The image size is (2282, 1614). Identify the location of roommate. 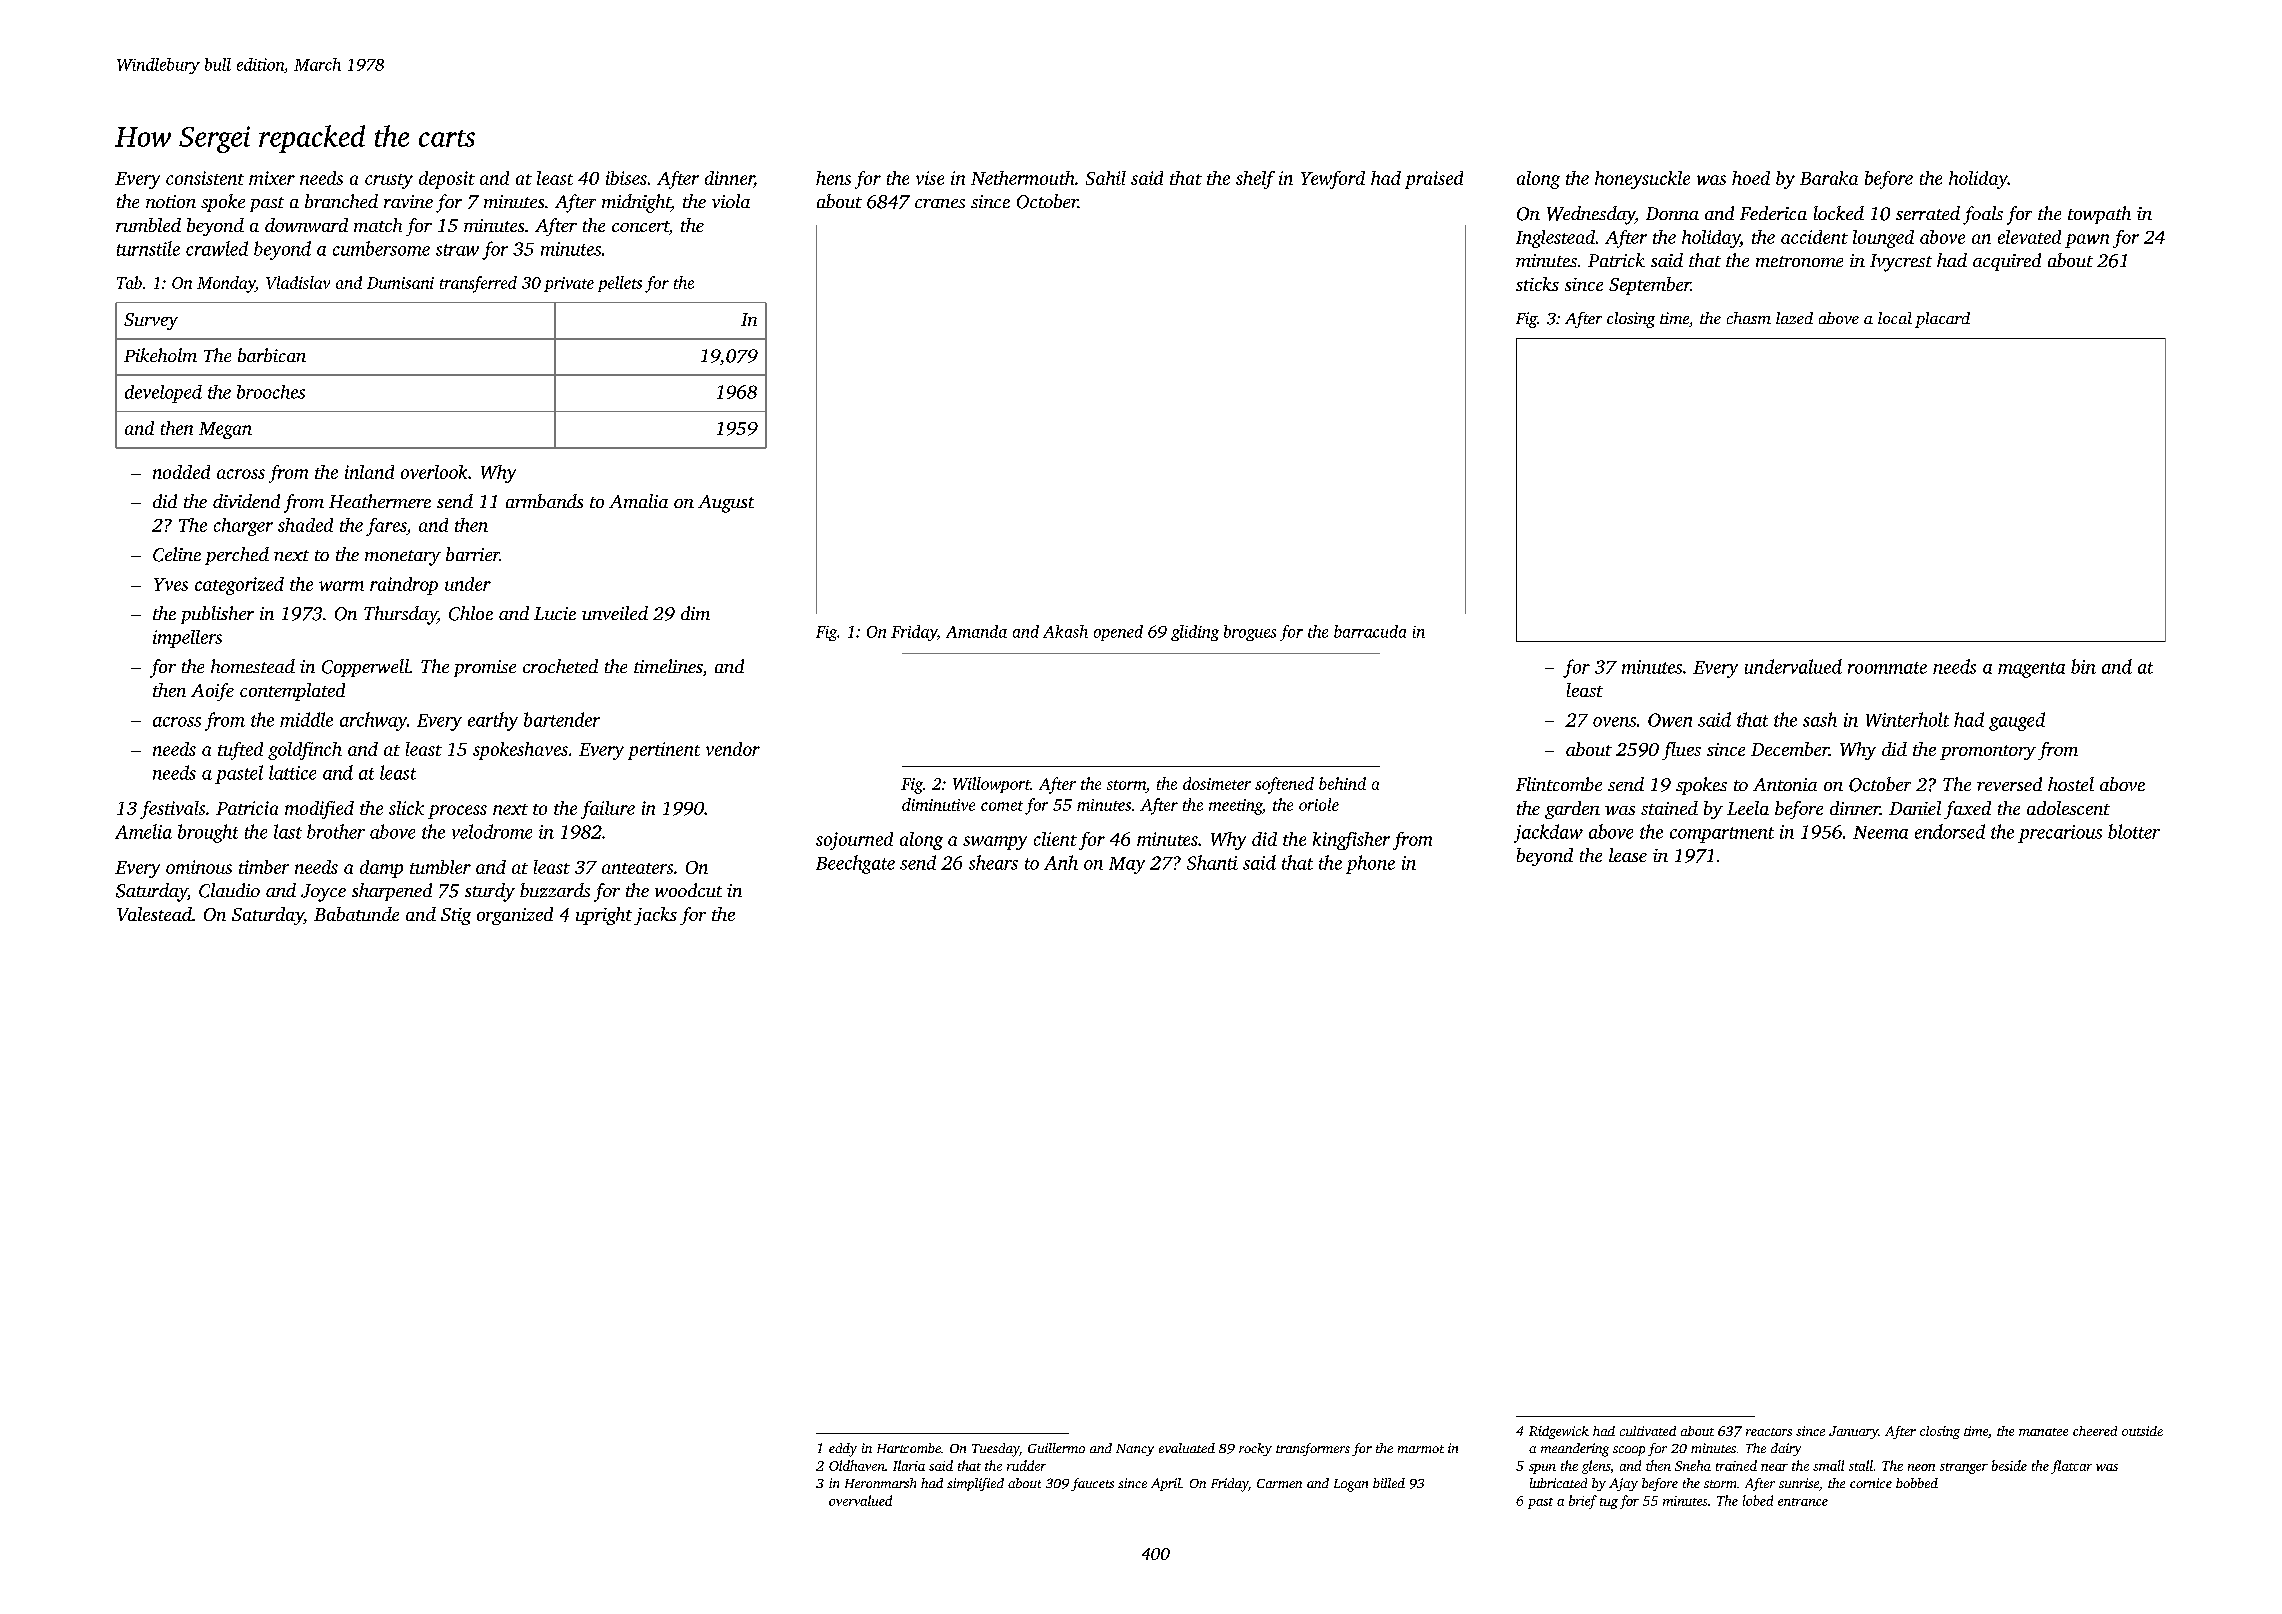
(1887, 668).
